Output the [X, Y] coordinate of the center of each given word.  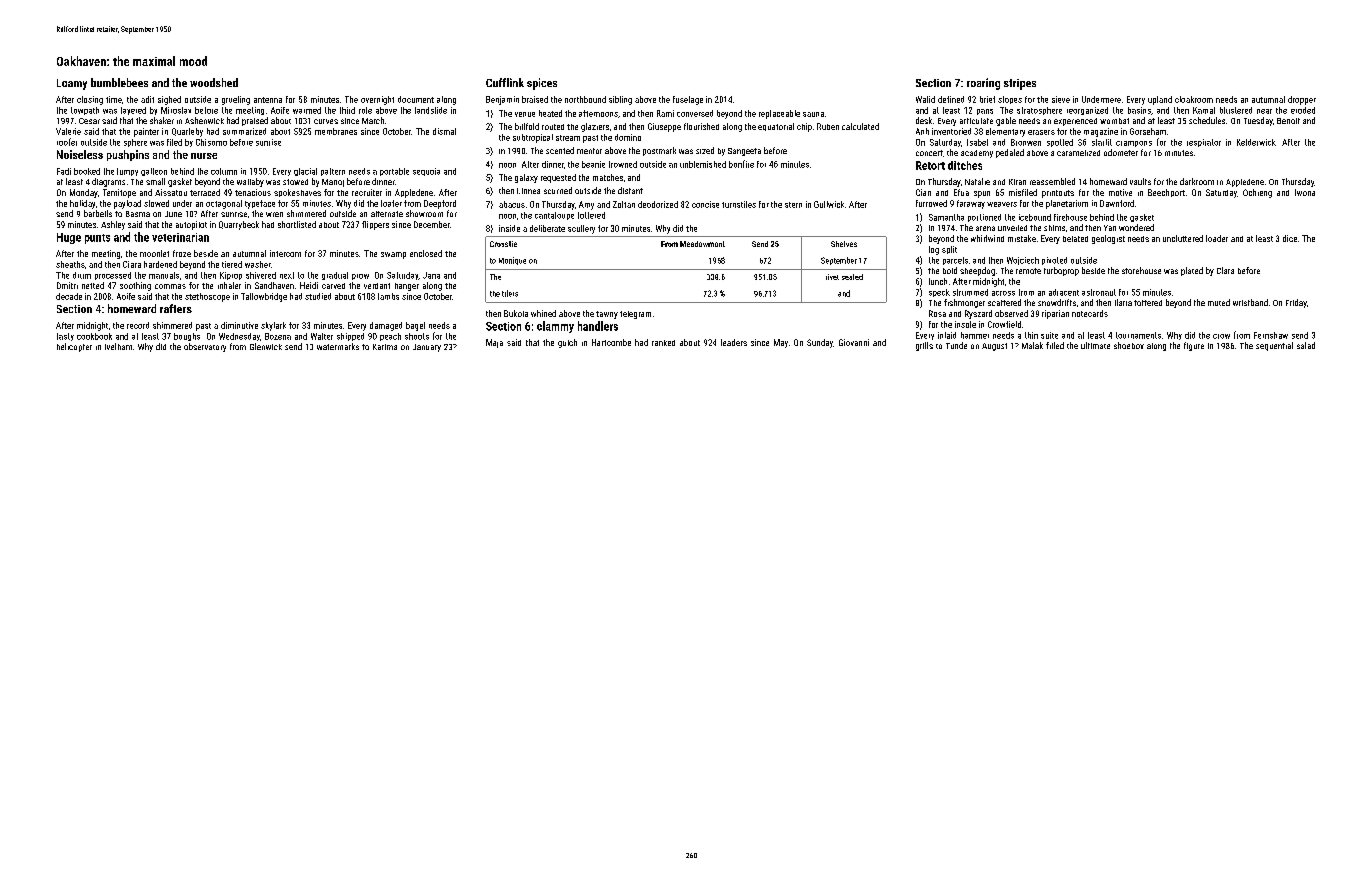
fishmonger [964, 303]
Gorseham [1148, 131]
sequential [1274, 346]
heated [550, 113]
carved [333, 286]
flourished [701, 126]
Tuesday [1258, 121]
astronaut [1099, 292]
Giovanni [854, 342]
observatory [205, 347]
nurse [204, 156]
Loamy [72, 84]
